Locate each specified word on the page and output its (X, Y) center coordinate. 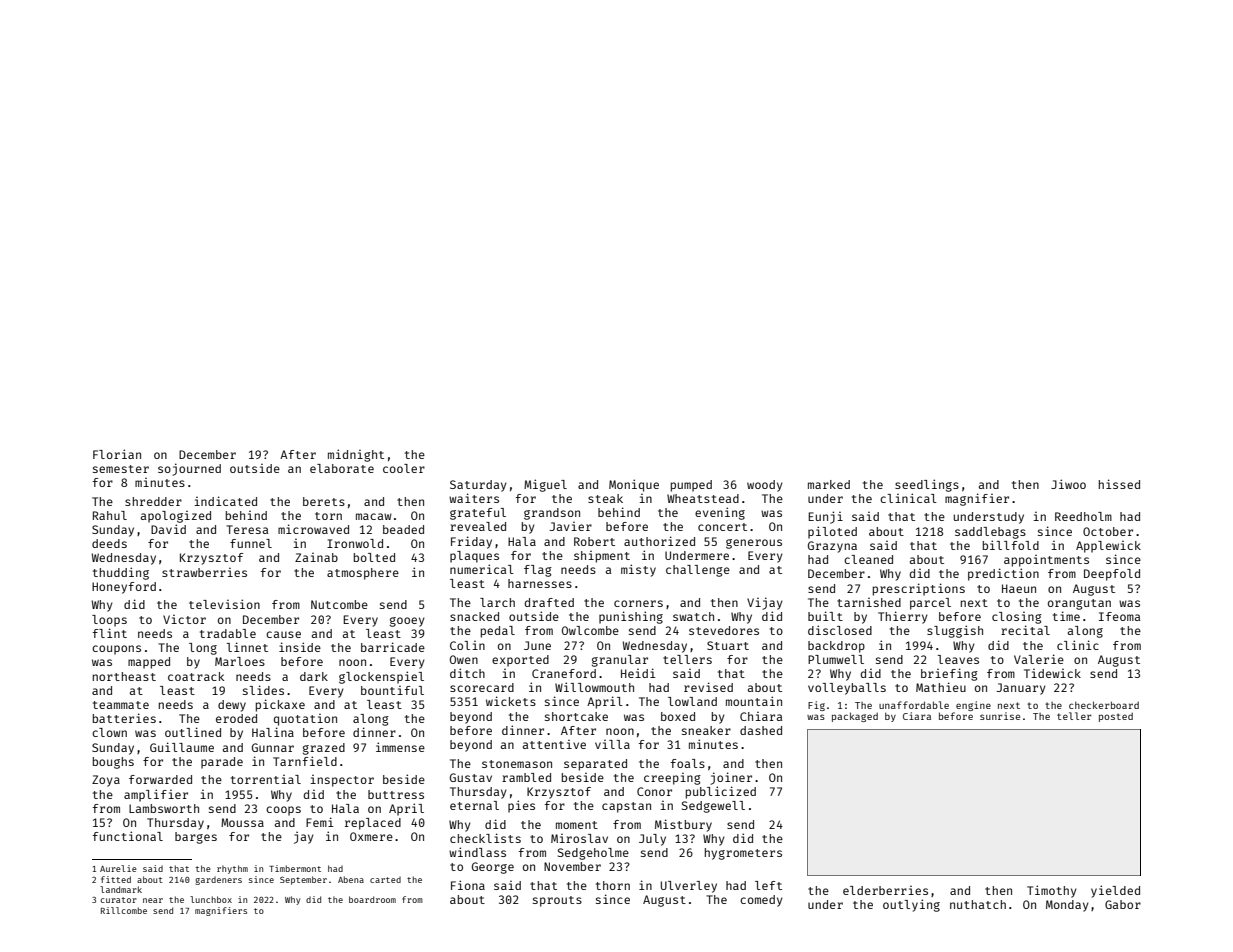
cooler (404, 468)
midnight (356, 455)
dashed (761, 730)
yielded (1115, 891)
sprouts (557, 901)
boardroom (372, 899)
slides (263, 690)
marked (829, 484)
